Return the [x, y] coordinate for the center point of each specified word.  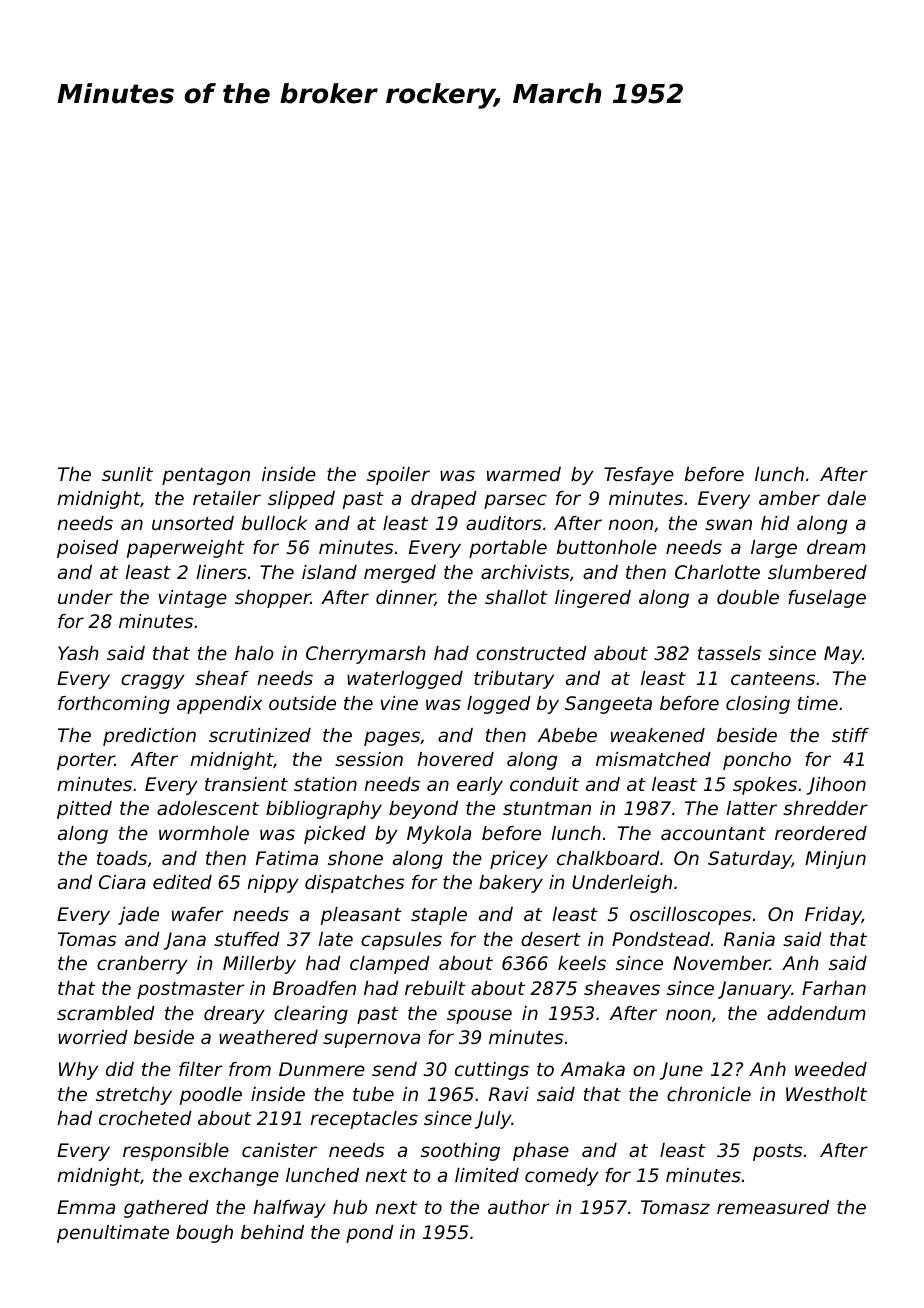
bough [204, 1234]
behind [272, 1232]
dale [846, 498]
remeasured [773, 1207]
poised [88, 549]
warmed [524, 474]
